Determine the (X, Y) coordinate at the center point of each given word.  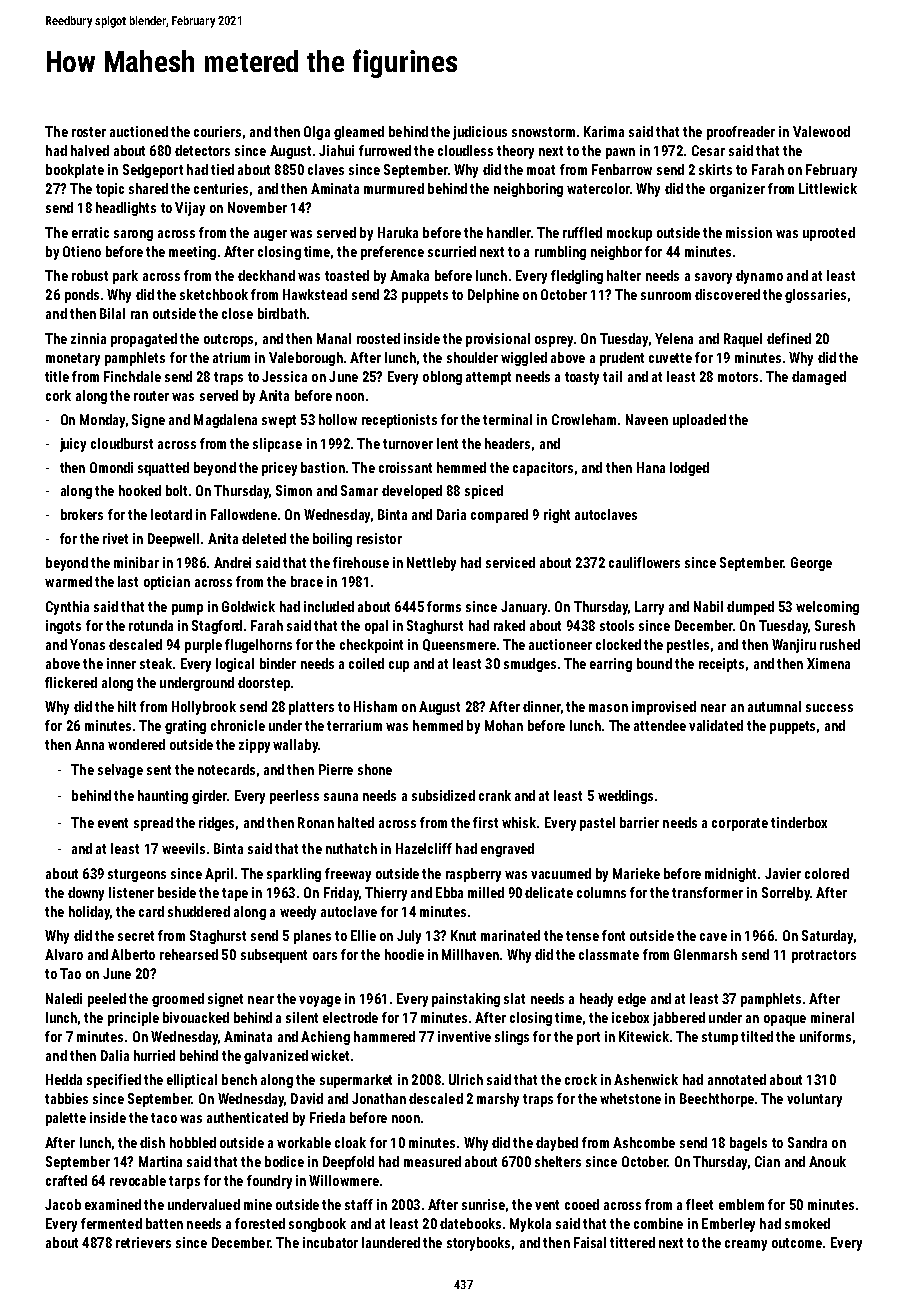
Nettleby (431, 564)
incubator (330, 1242)
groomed (178, 1000)
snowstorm (543, 132)
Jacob (63, 1204)
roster (89, 132)
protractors (824, 956)
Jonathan (379, 1098)
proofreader (741, 133)
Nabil (708, 606)
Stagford (217, 627)
